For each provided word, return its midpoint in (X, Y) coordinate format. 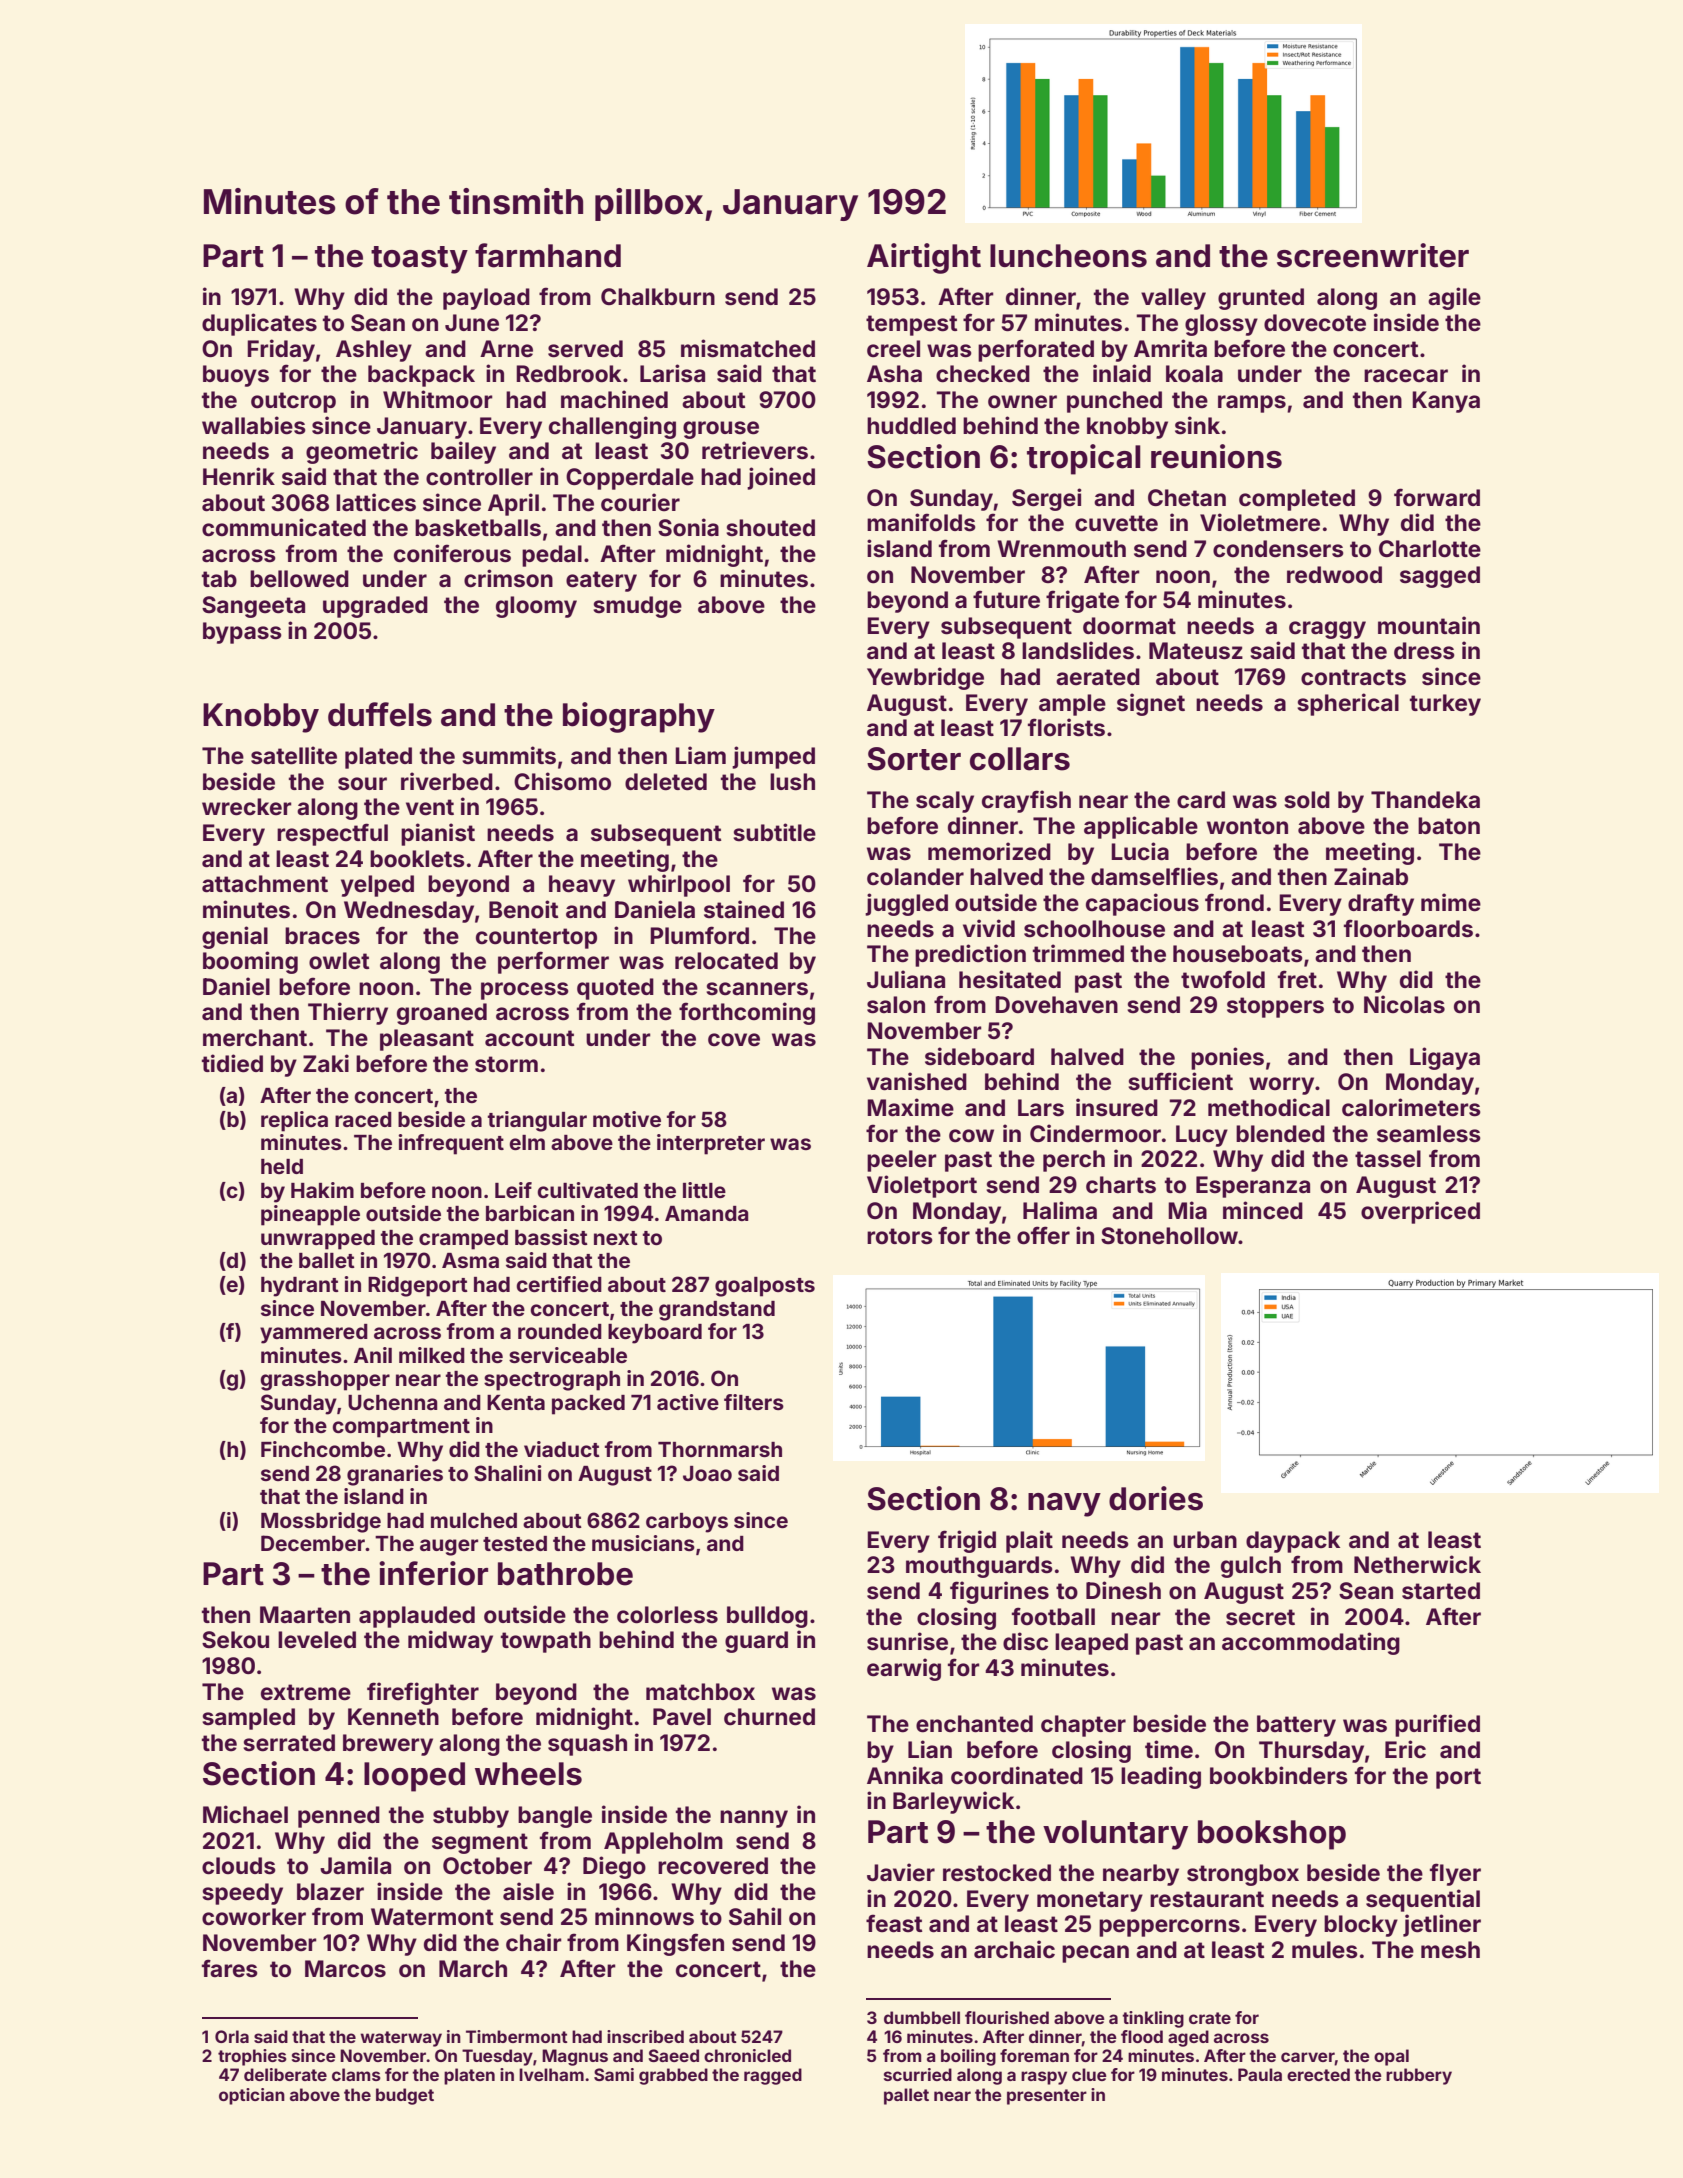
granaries (395, 1475)
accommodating (1311, 1643)
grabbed (673, 2076)
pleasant (427, 1040)
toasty (419, 260)
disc (1025, 1641)
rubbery (1419, 2076)
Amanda (707, 1213)
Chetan (1187, 498)
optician (252, 2096)
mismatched (748, 348)
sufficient (1180, 1081)
